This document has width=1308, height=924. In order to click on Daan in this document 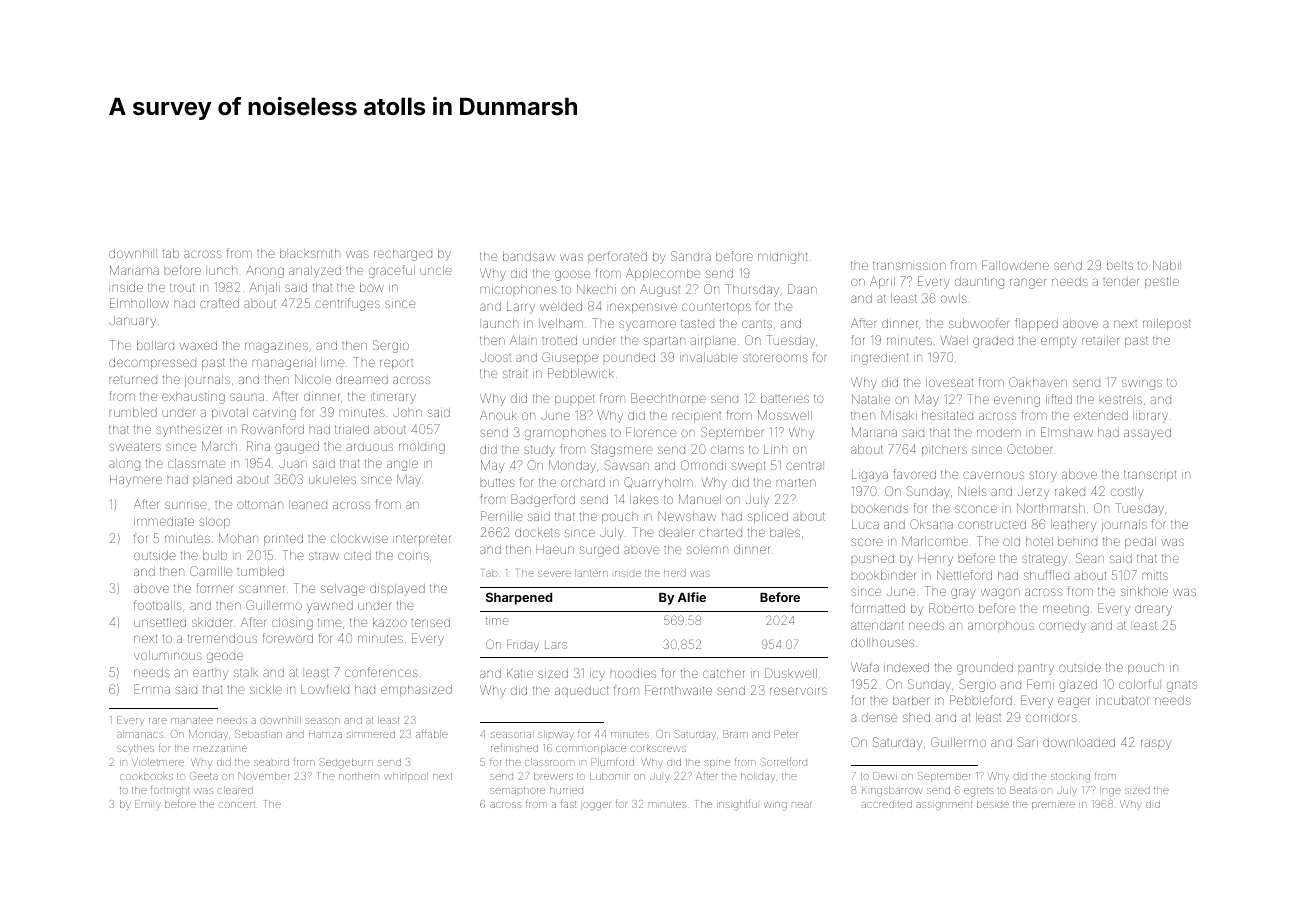, I will do `click(802, 289)`.
